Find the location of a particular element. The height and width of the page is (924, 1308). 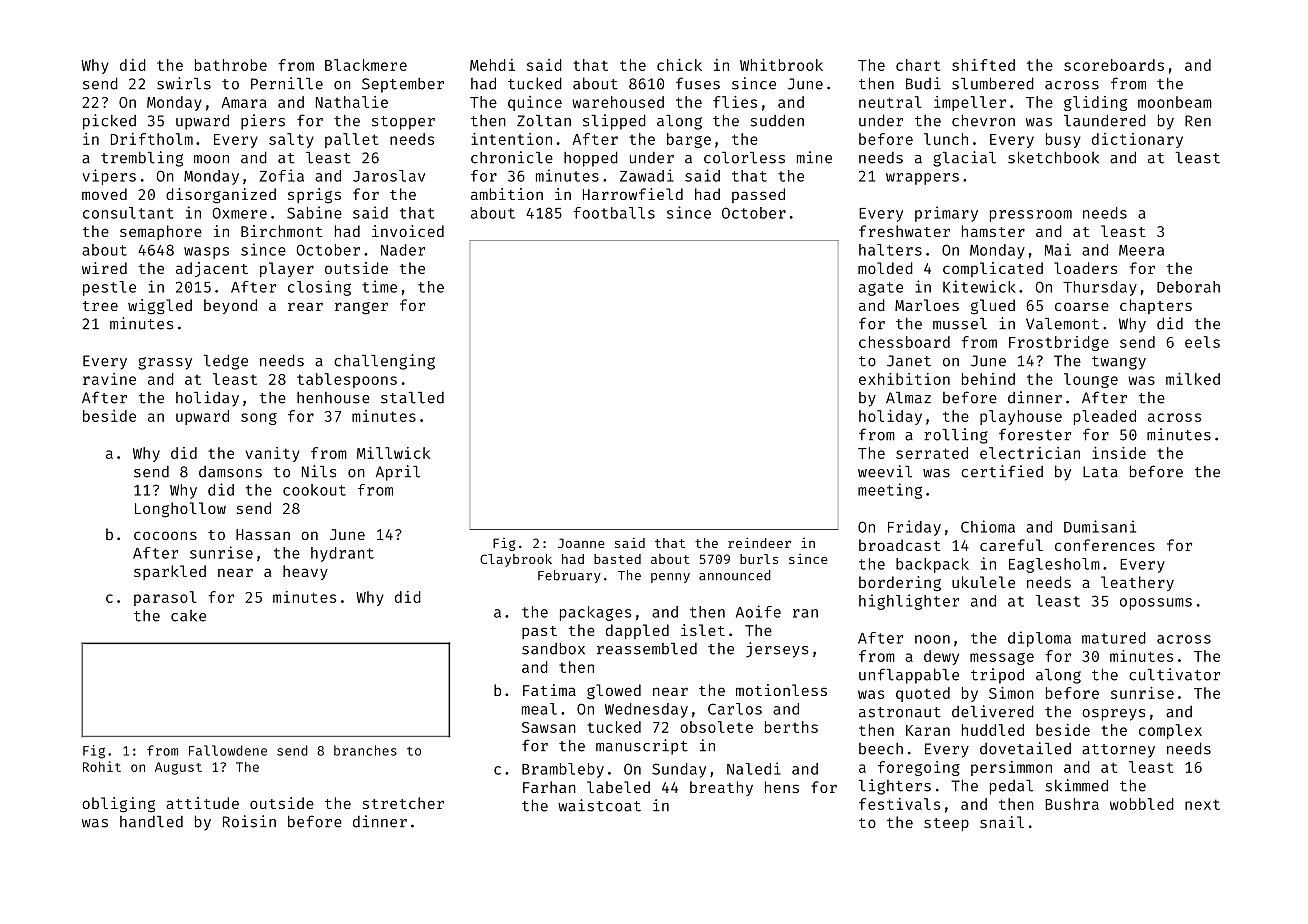

Mehdi is located at coordinates (492, 65).
